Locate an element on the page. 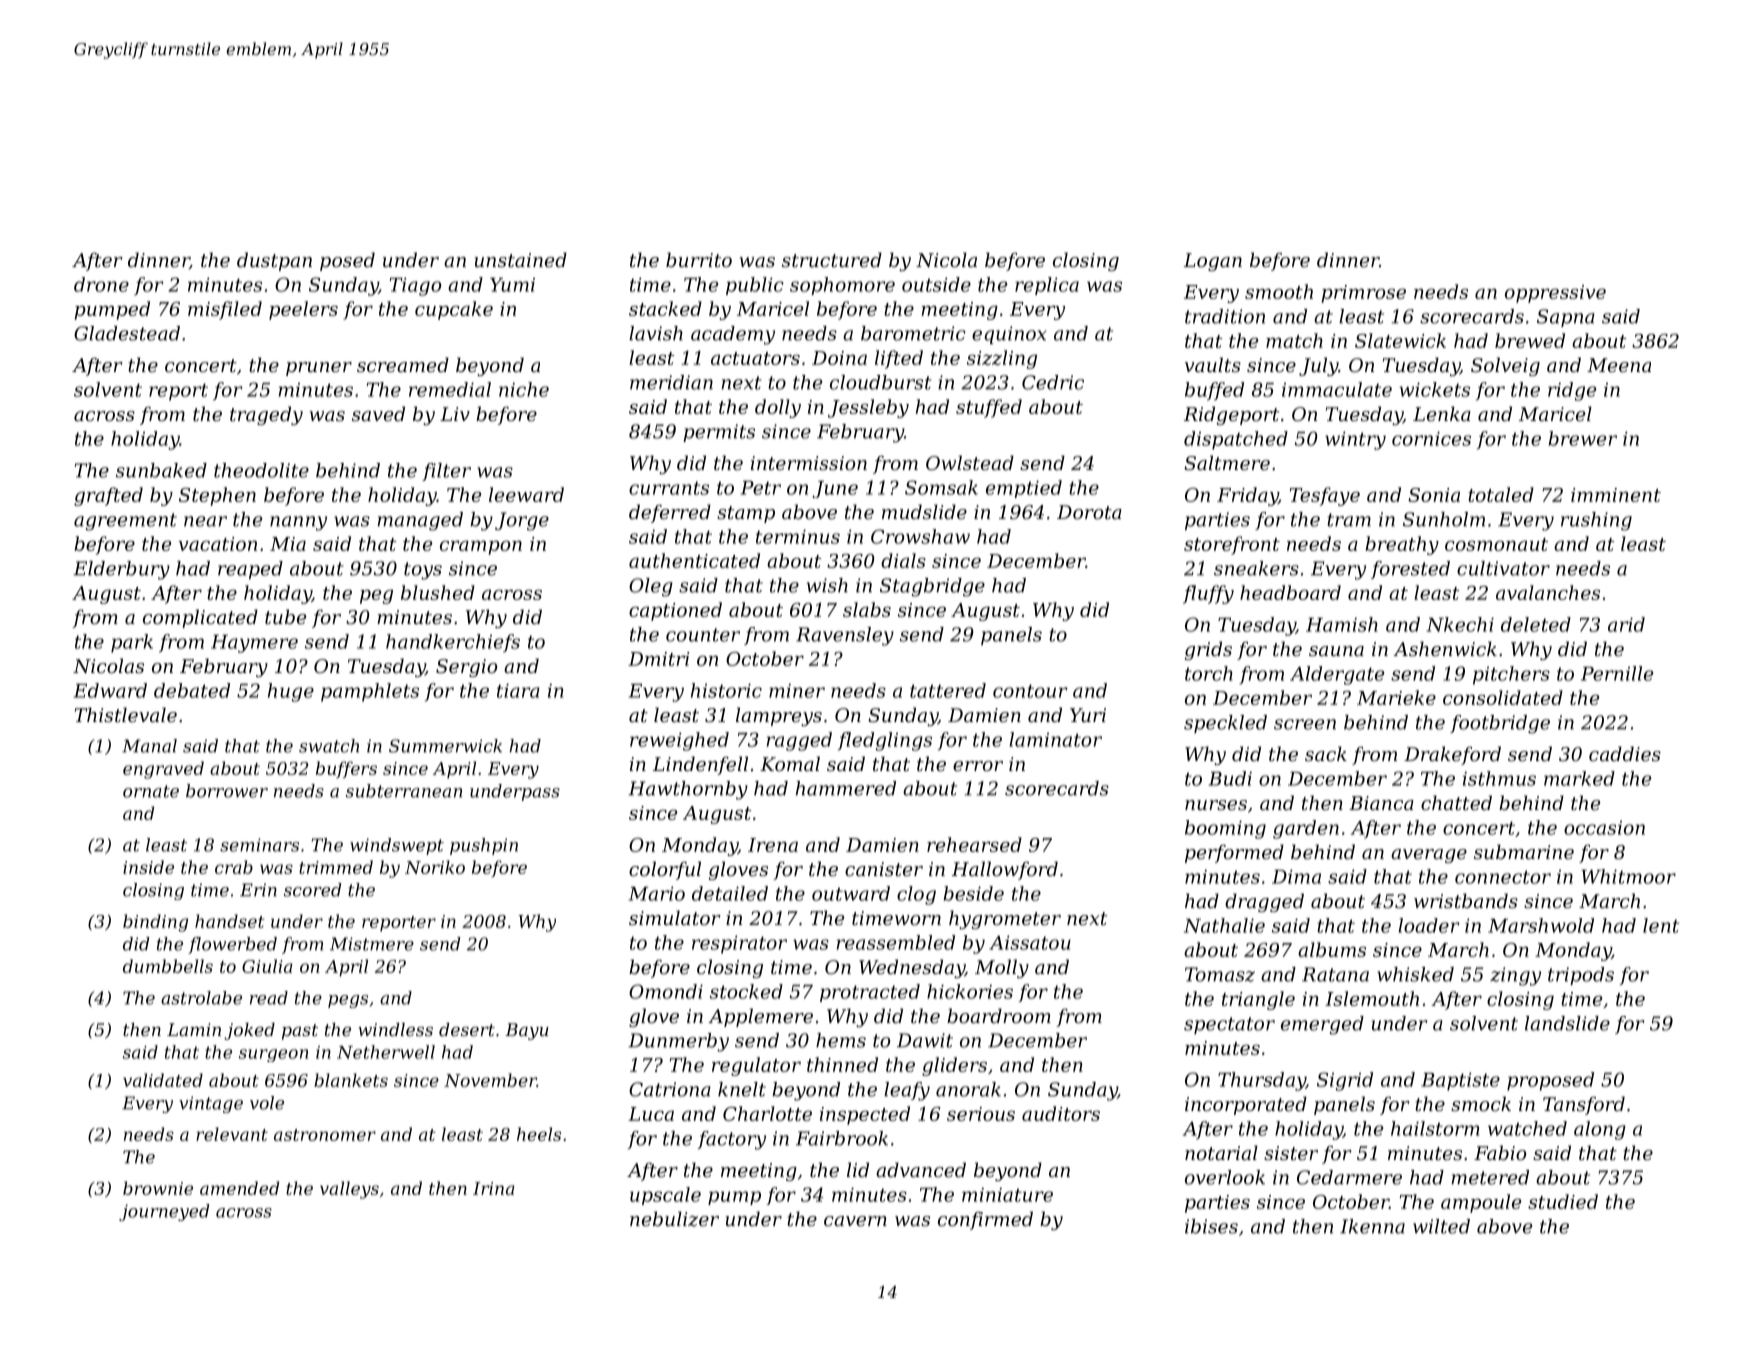 This image has width=1754, height=1355. sunbaked is located at coordinates (161, 470).
